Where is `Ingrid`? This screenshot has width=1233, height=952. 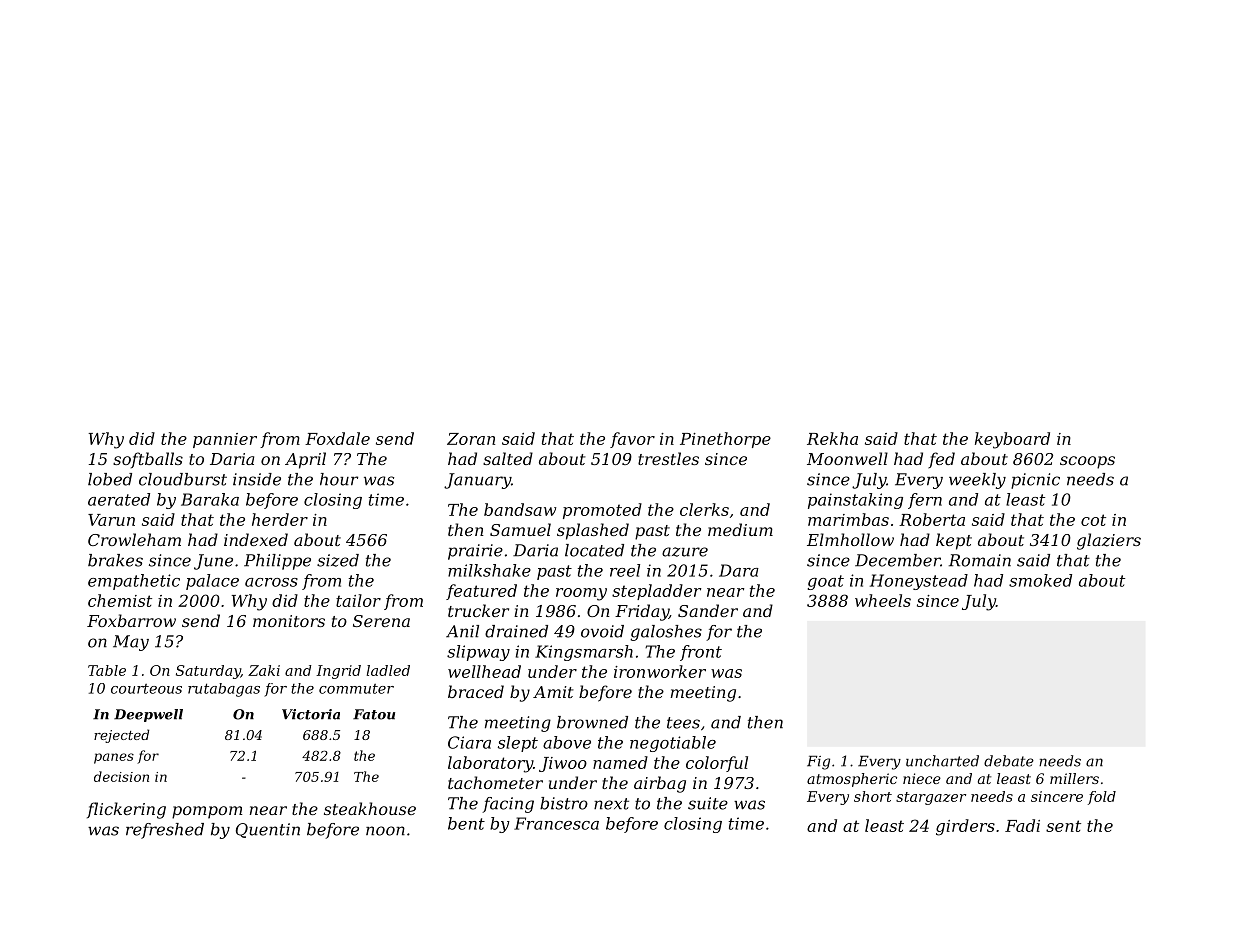
Ingrid is located at coordinates (338, 672).
